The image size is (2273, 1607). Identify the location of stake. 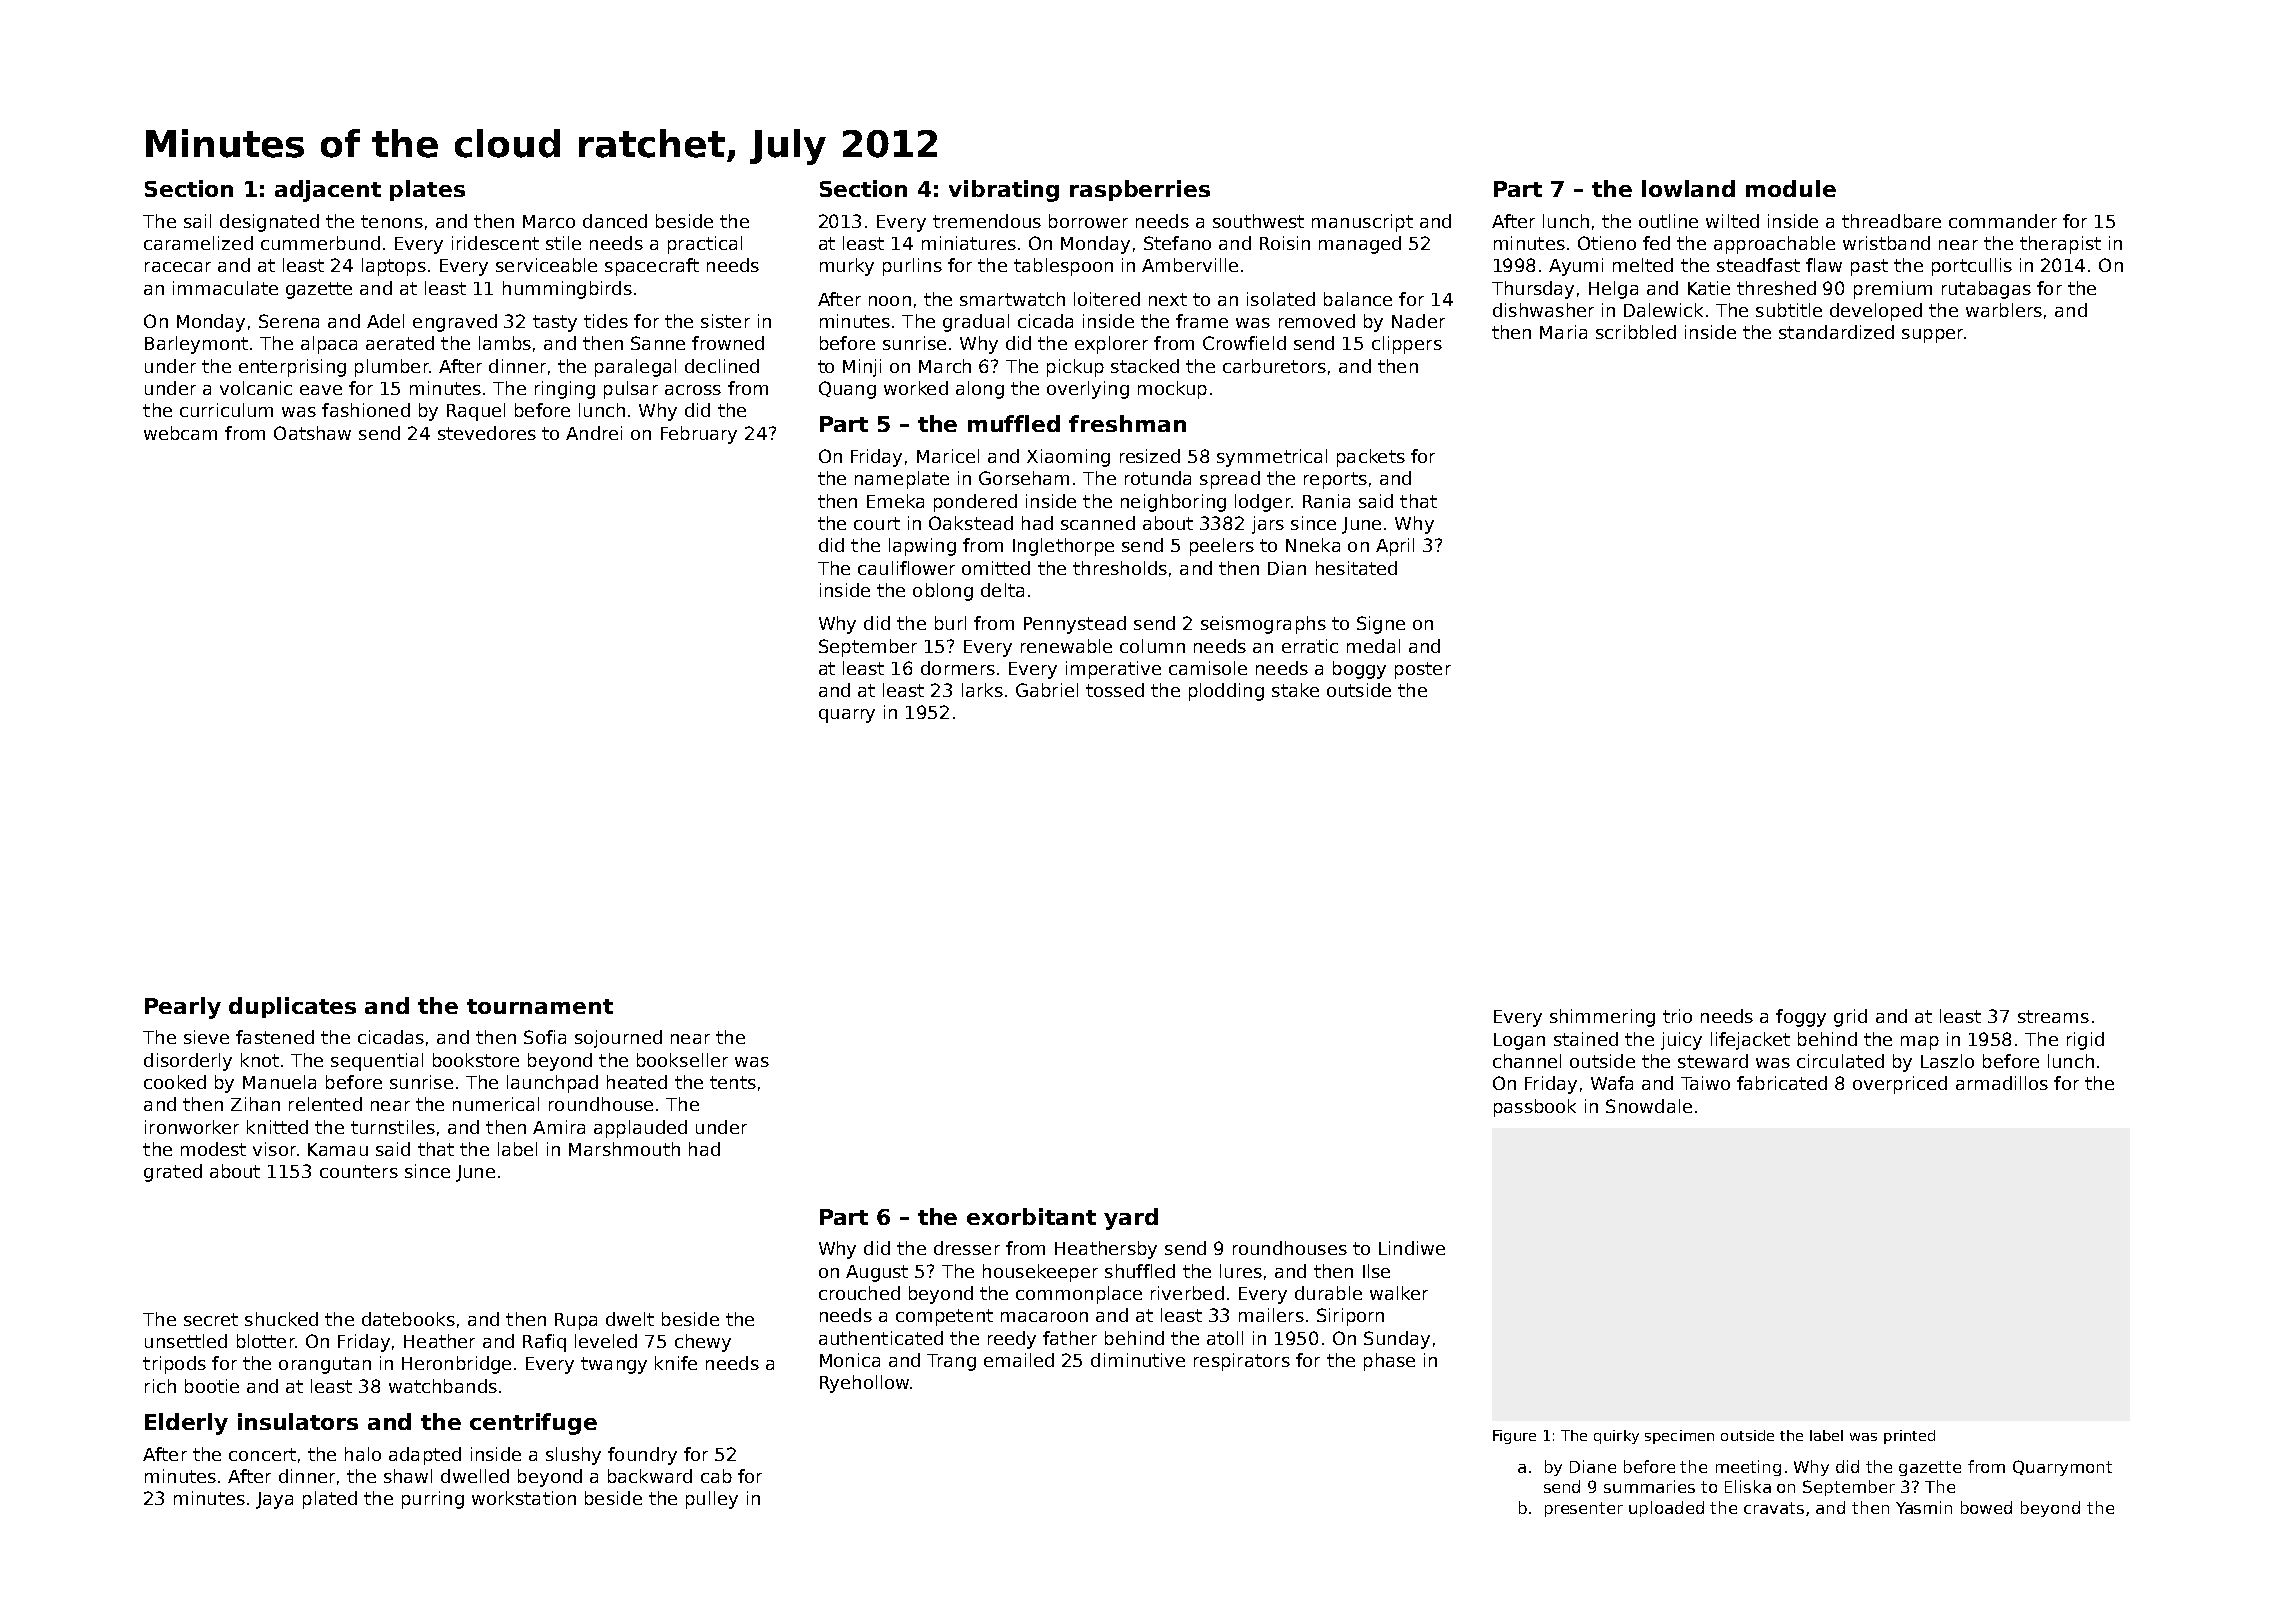
(1295, 690).
